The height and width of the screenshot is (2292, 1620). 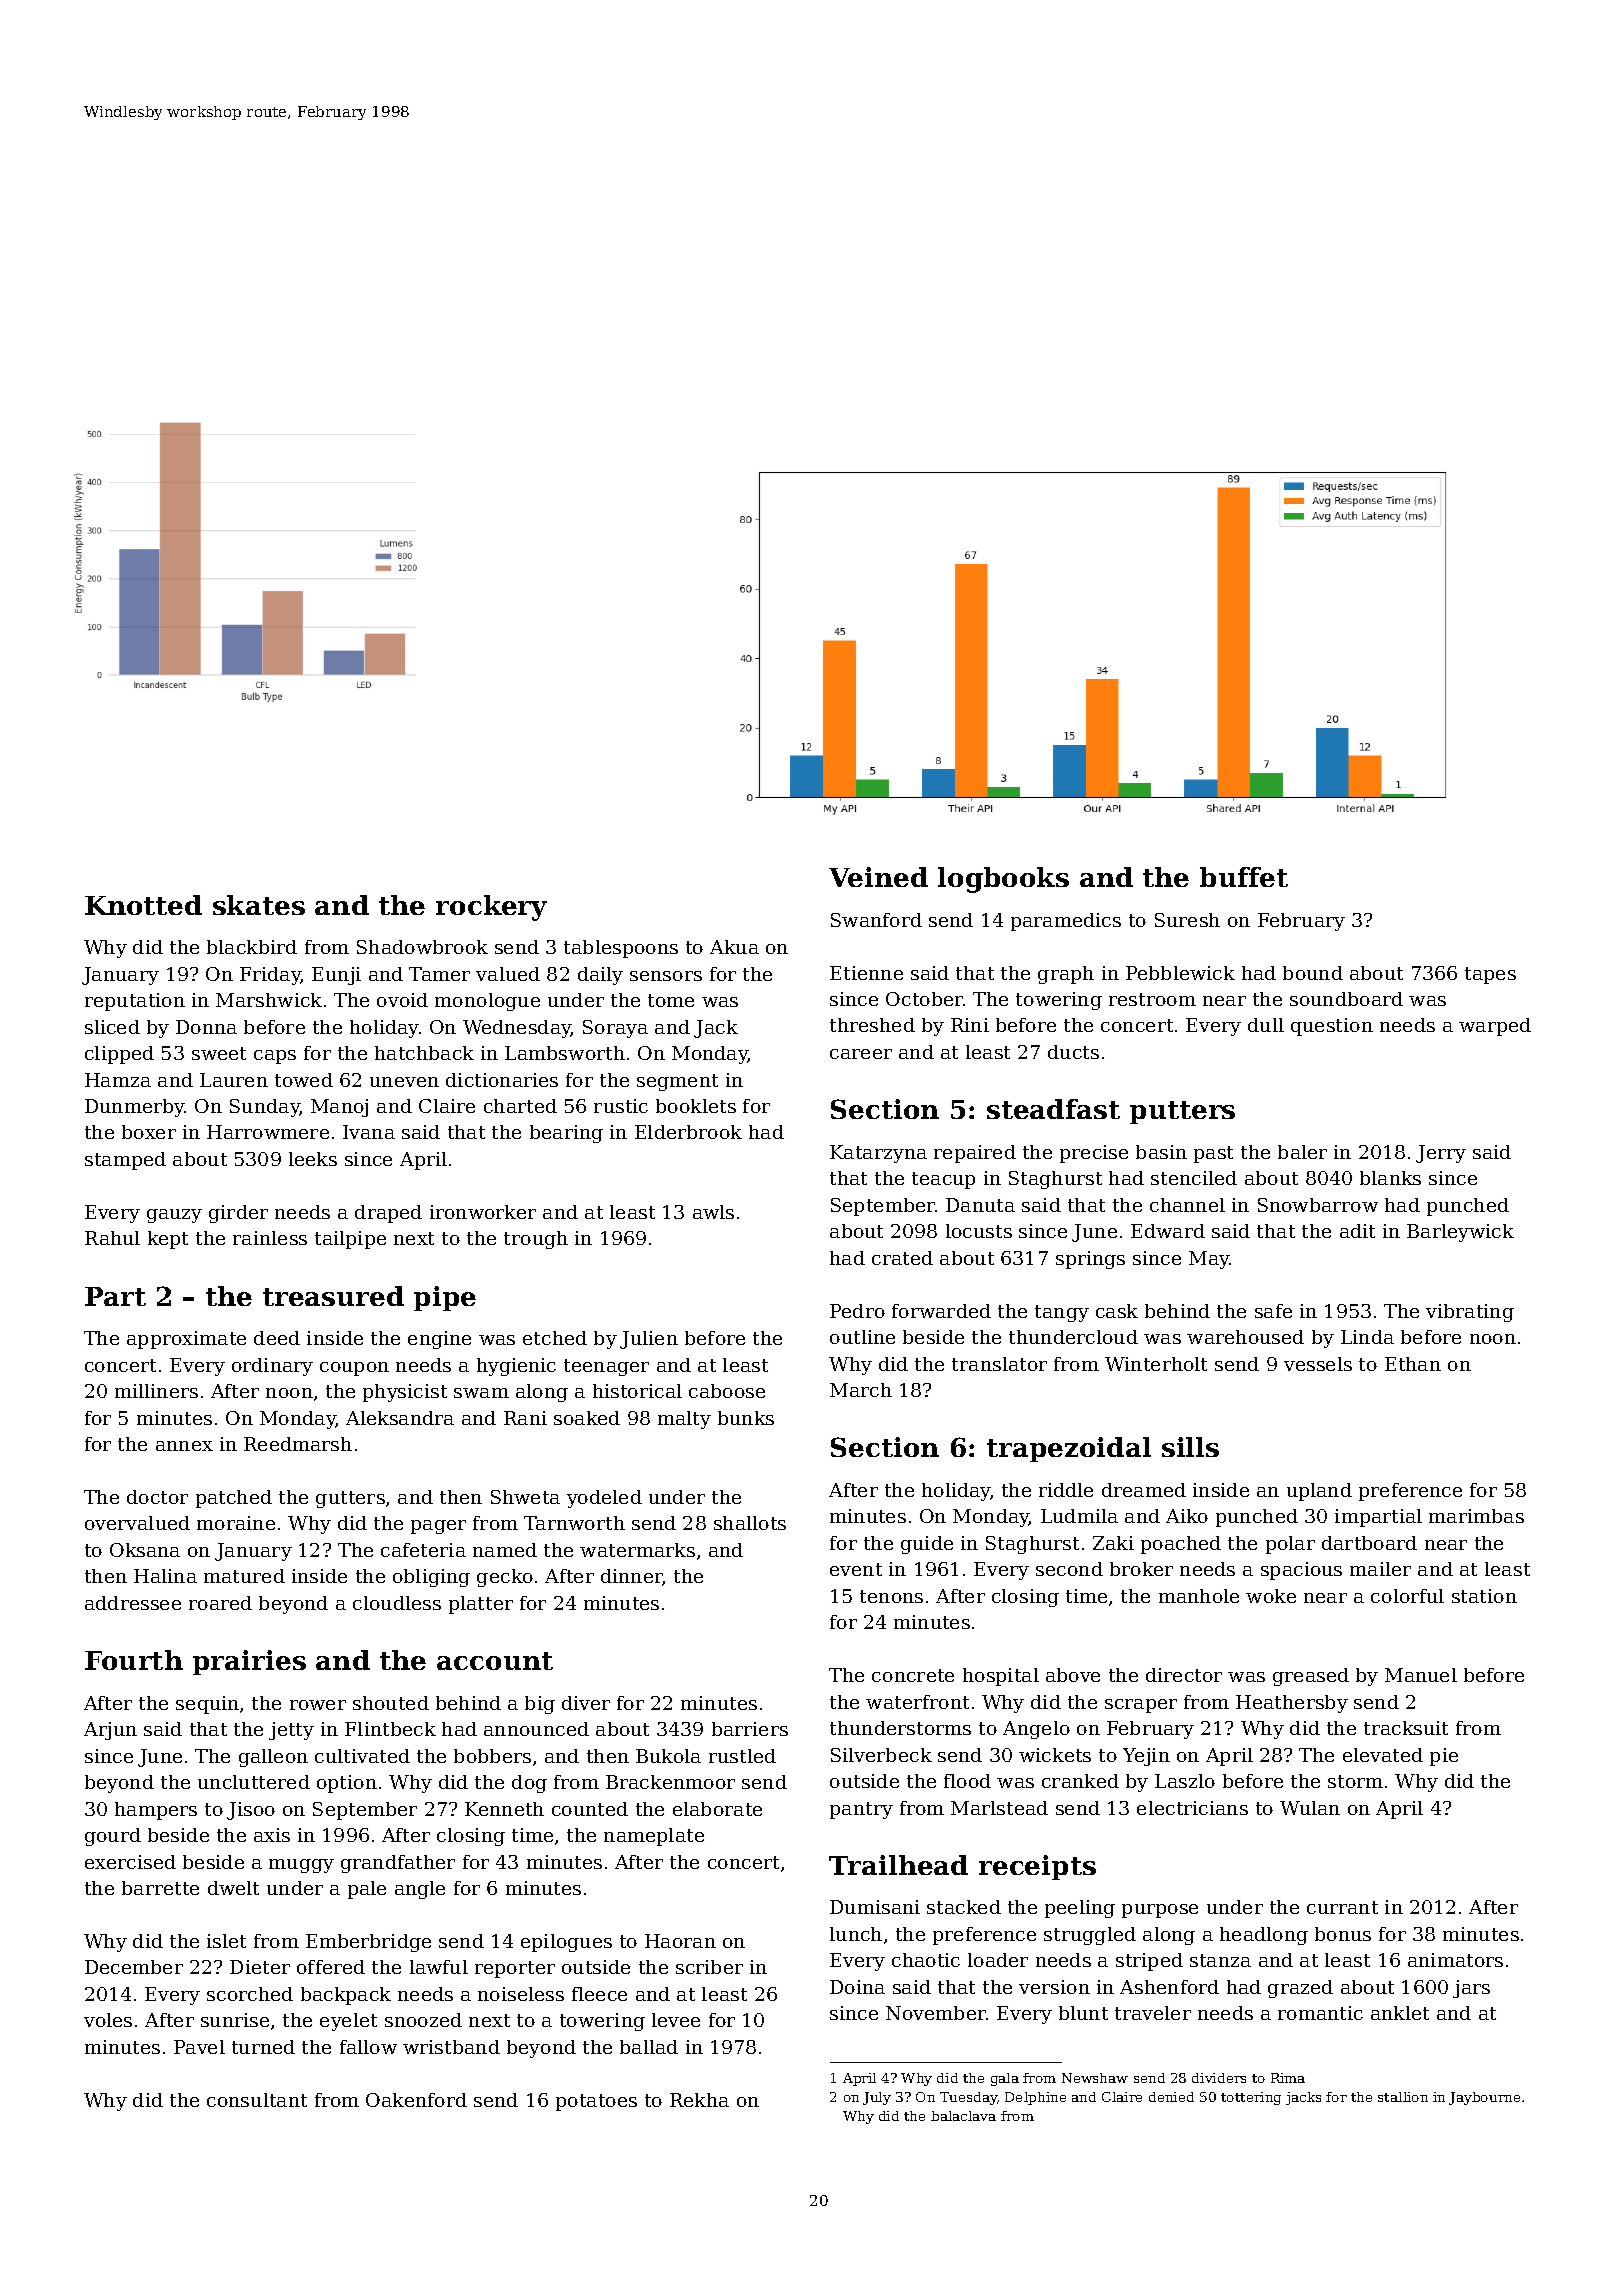 What do you see at coordinates (586, 1703) in the screenshot?
I see `diver` at bounding box center [586, 1703].
